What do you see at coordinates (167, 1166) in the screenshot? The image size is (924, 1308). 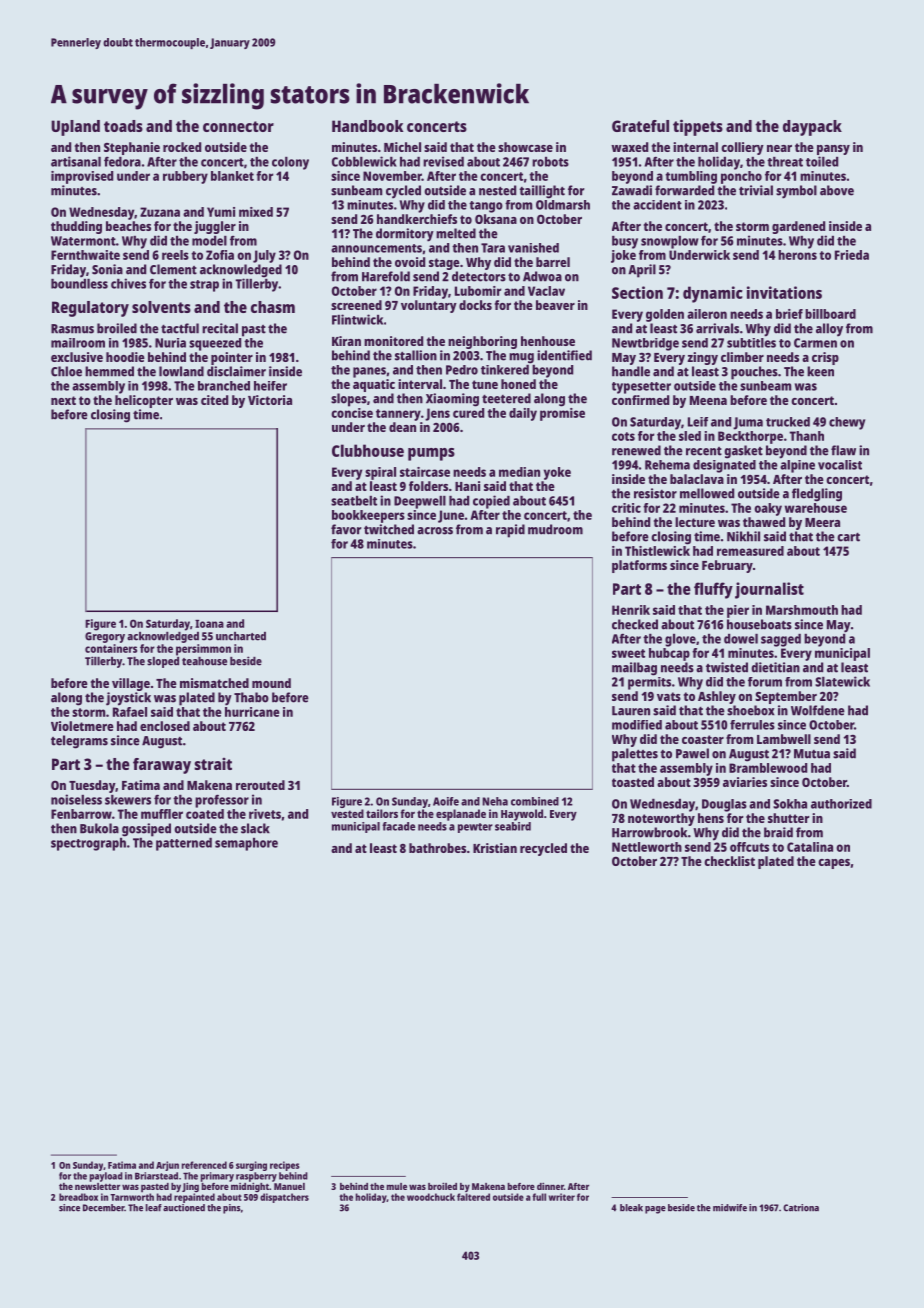 I see `Arjun` at bounding box center [167, 1166].
